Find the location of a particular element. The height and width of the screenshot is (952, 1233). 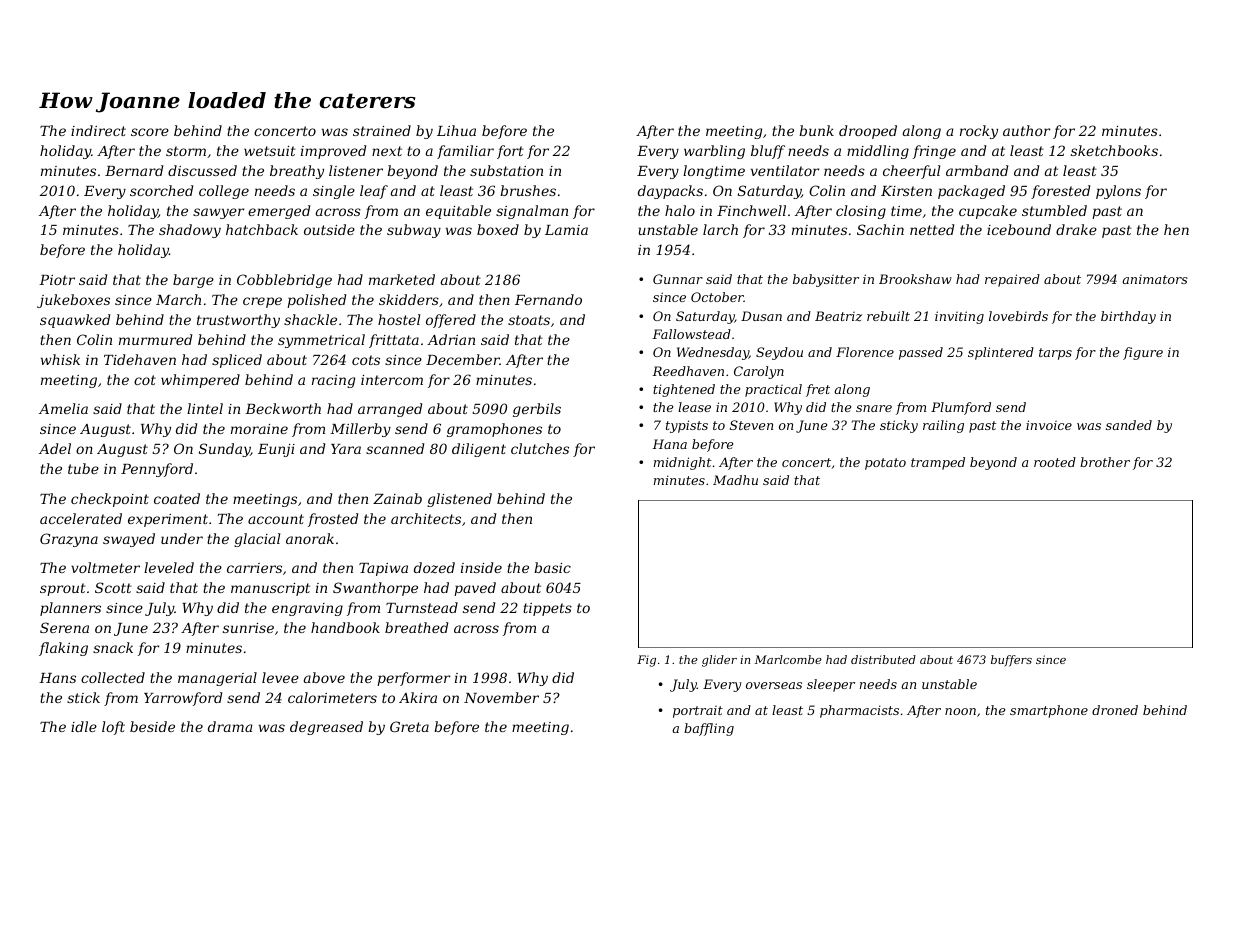

animators is located at coordinates (1155, 279).
